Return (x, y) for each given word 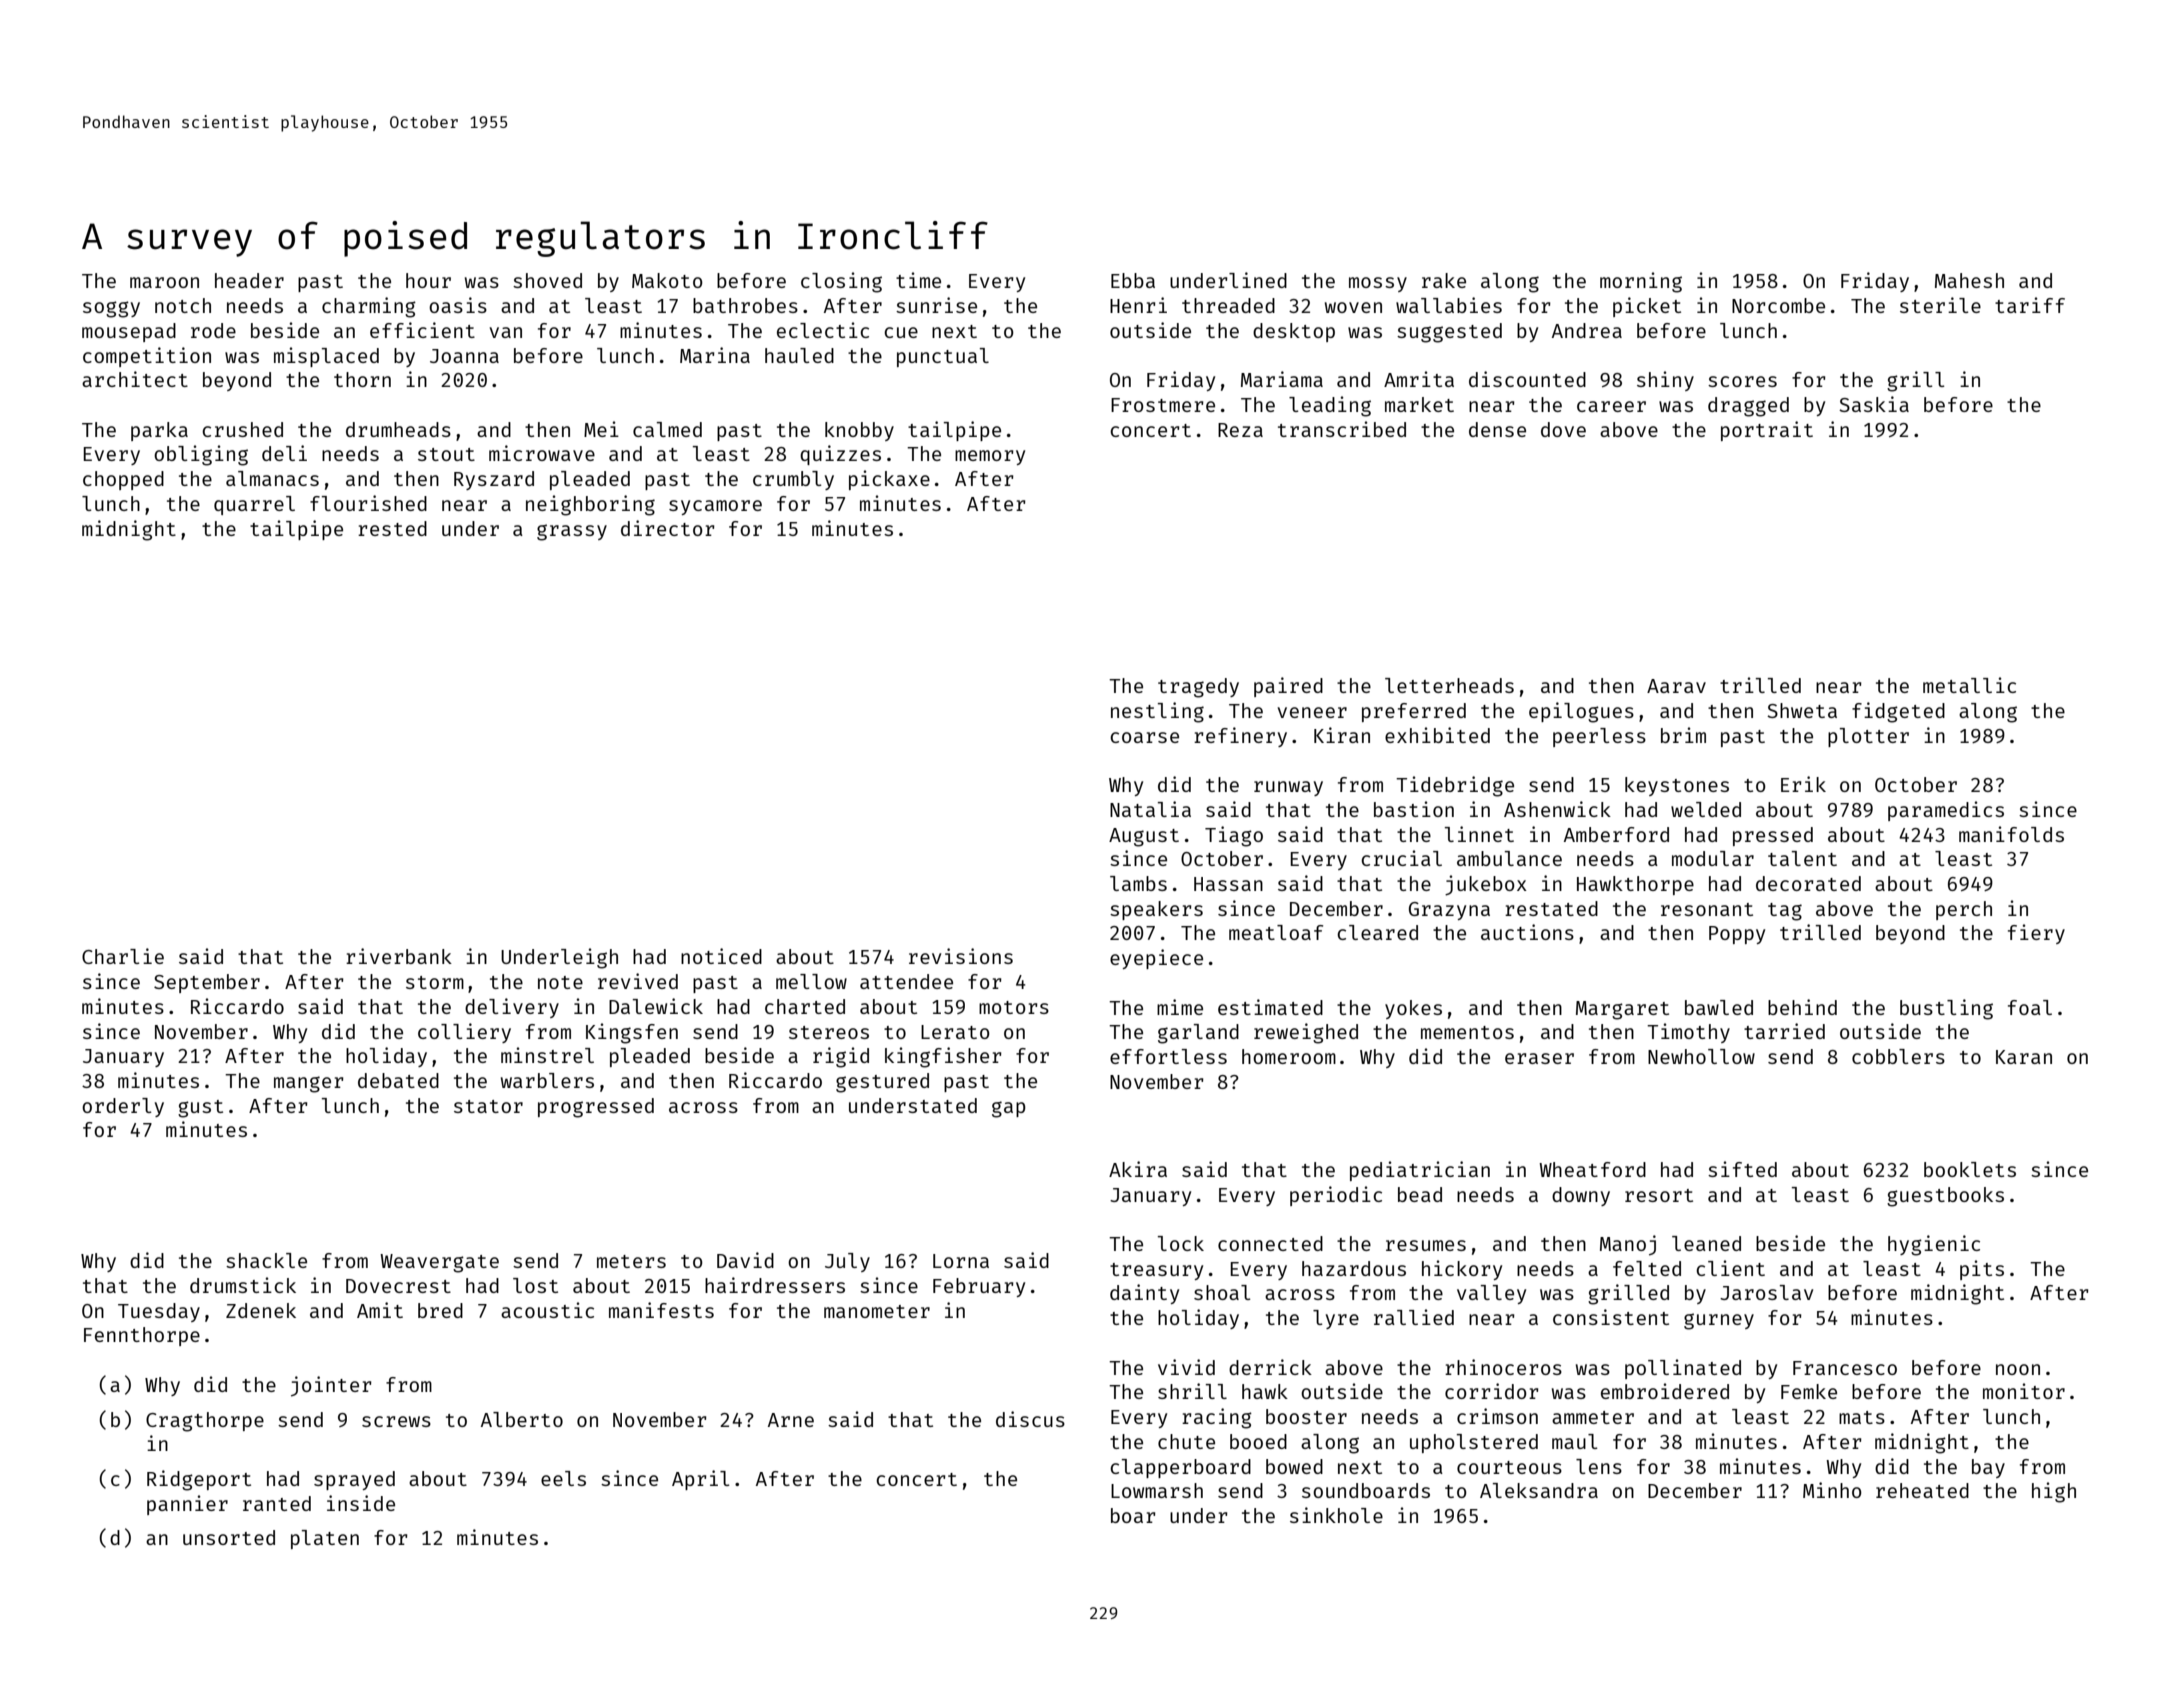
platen (325, 1539)
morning (1641, 282)
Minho (1832, 1490)
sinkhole (1336, 1515)
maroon (164, 282)
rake (1444, 280)
